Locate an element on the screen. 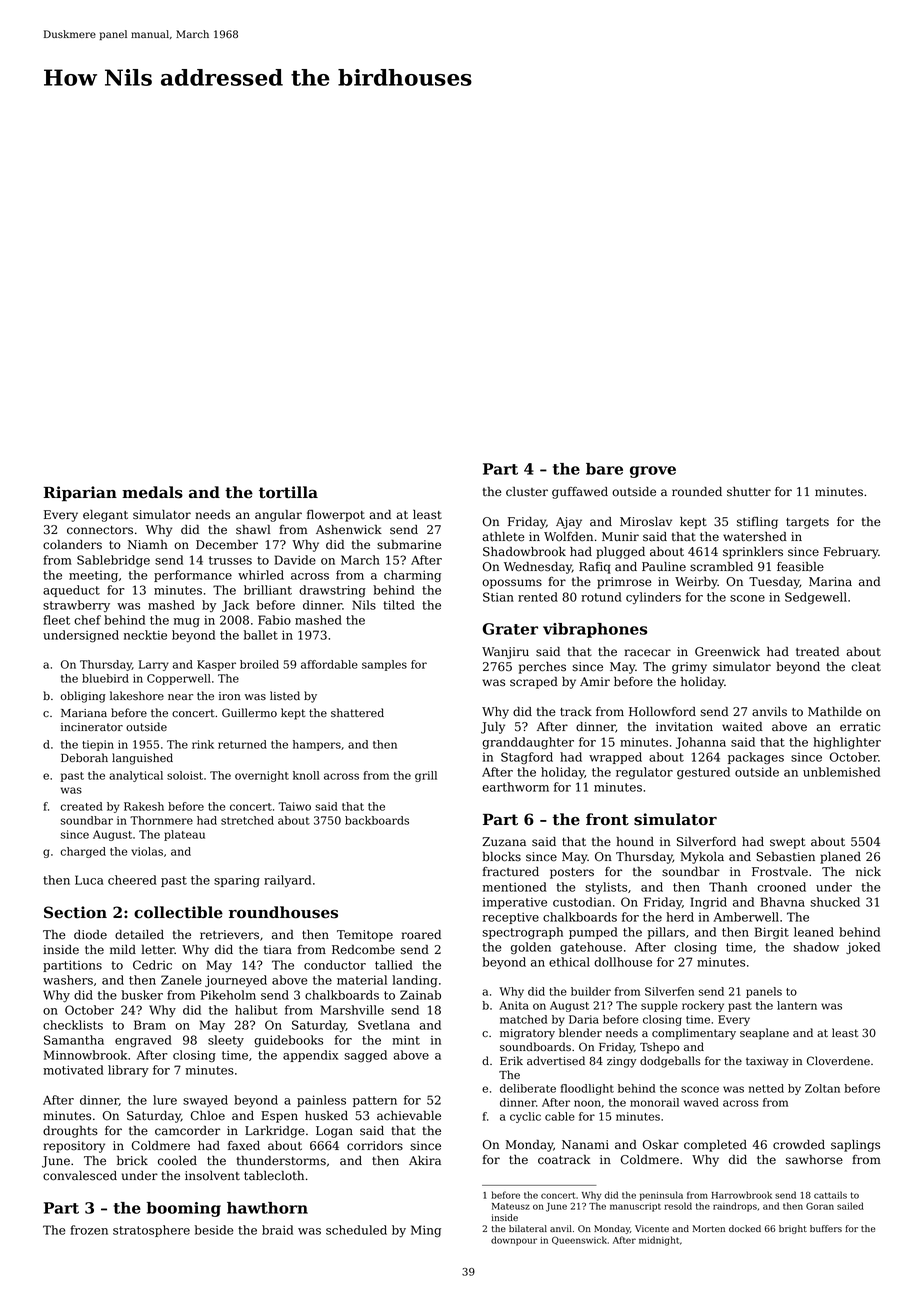  athlete is located at coordinates (503, 537).
